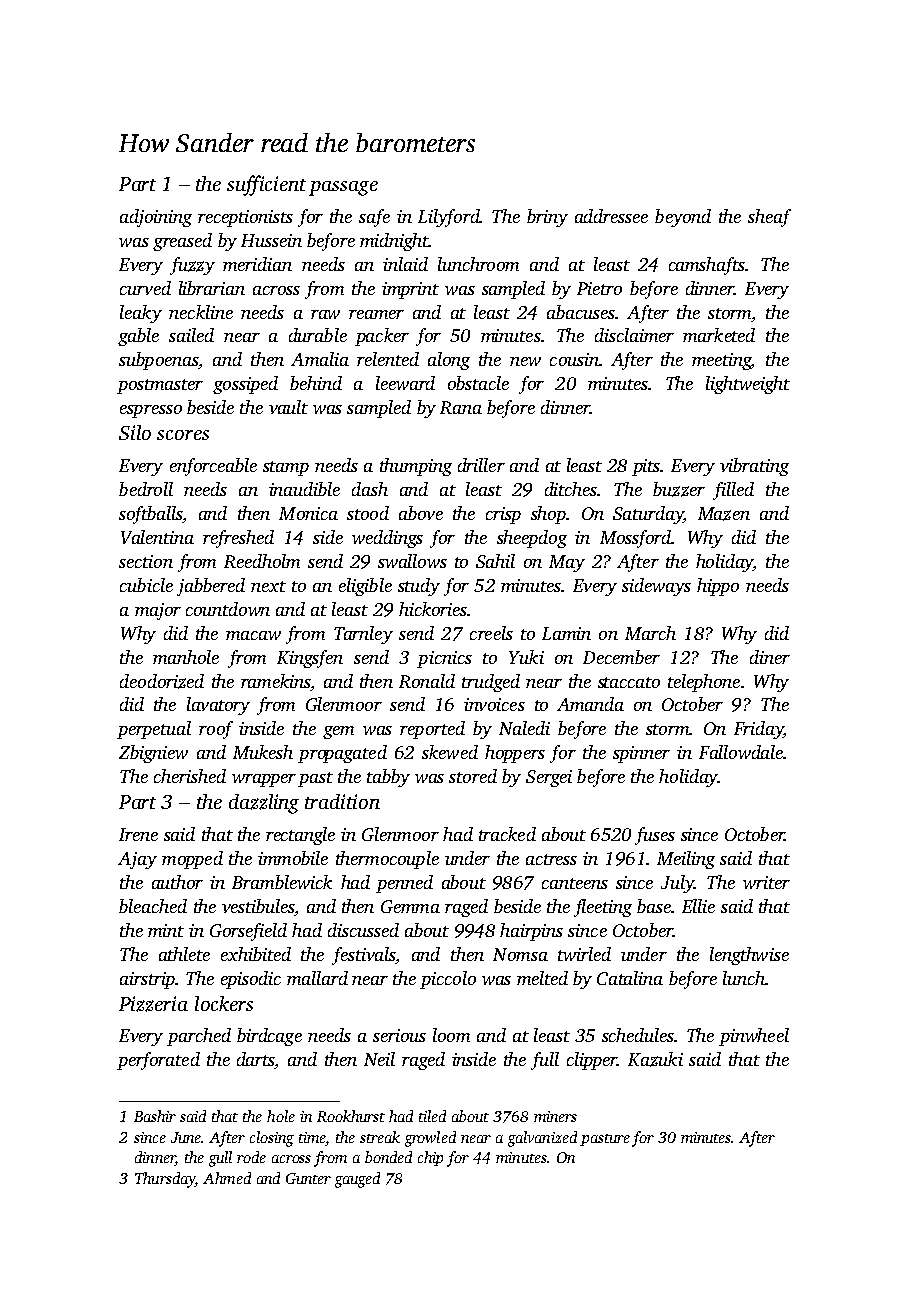  I want to click on sheaf, so click(769, 218).
